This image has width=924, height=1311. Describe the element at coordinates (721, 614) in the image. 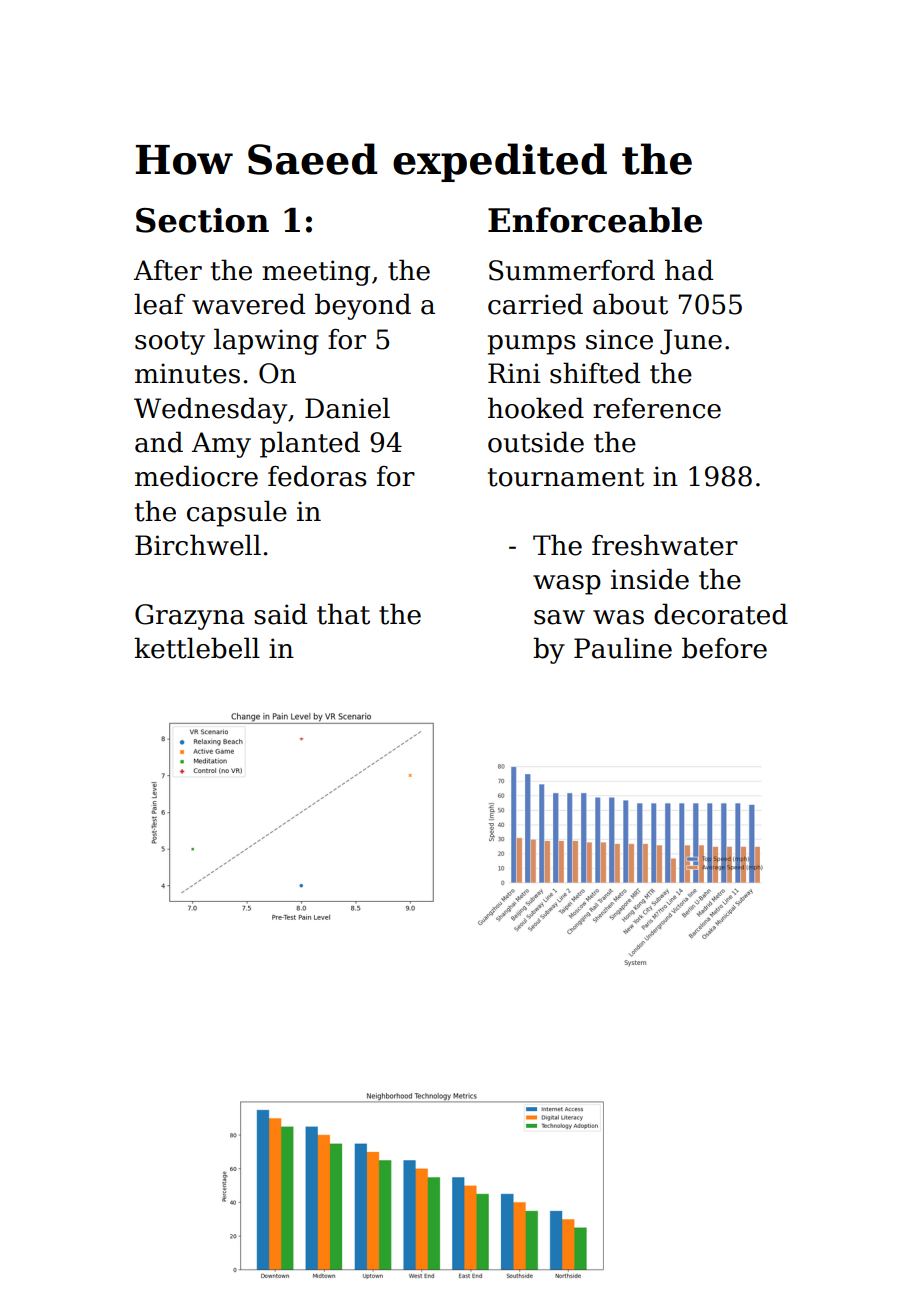

I see `decorated` at that location.
